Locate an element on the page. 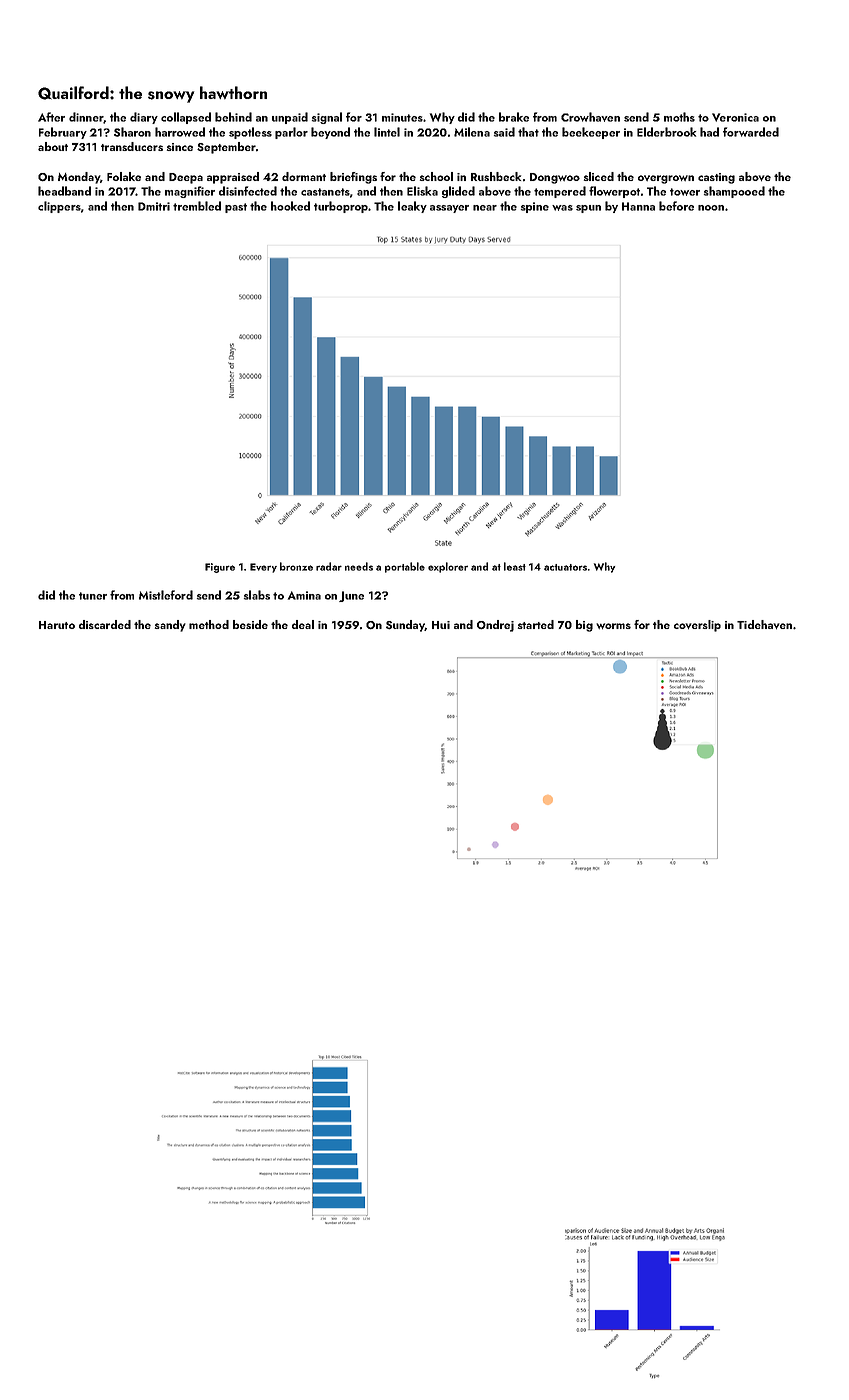 The height and width of the document is (1400, 849). dinner is located at coordinates (86, 117).
